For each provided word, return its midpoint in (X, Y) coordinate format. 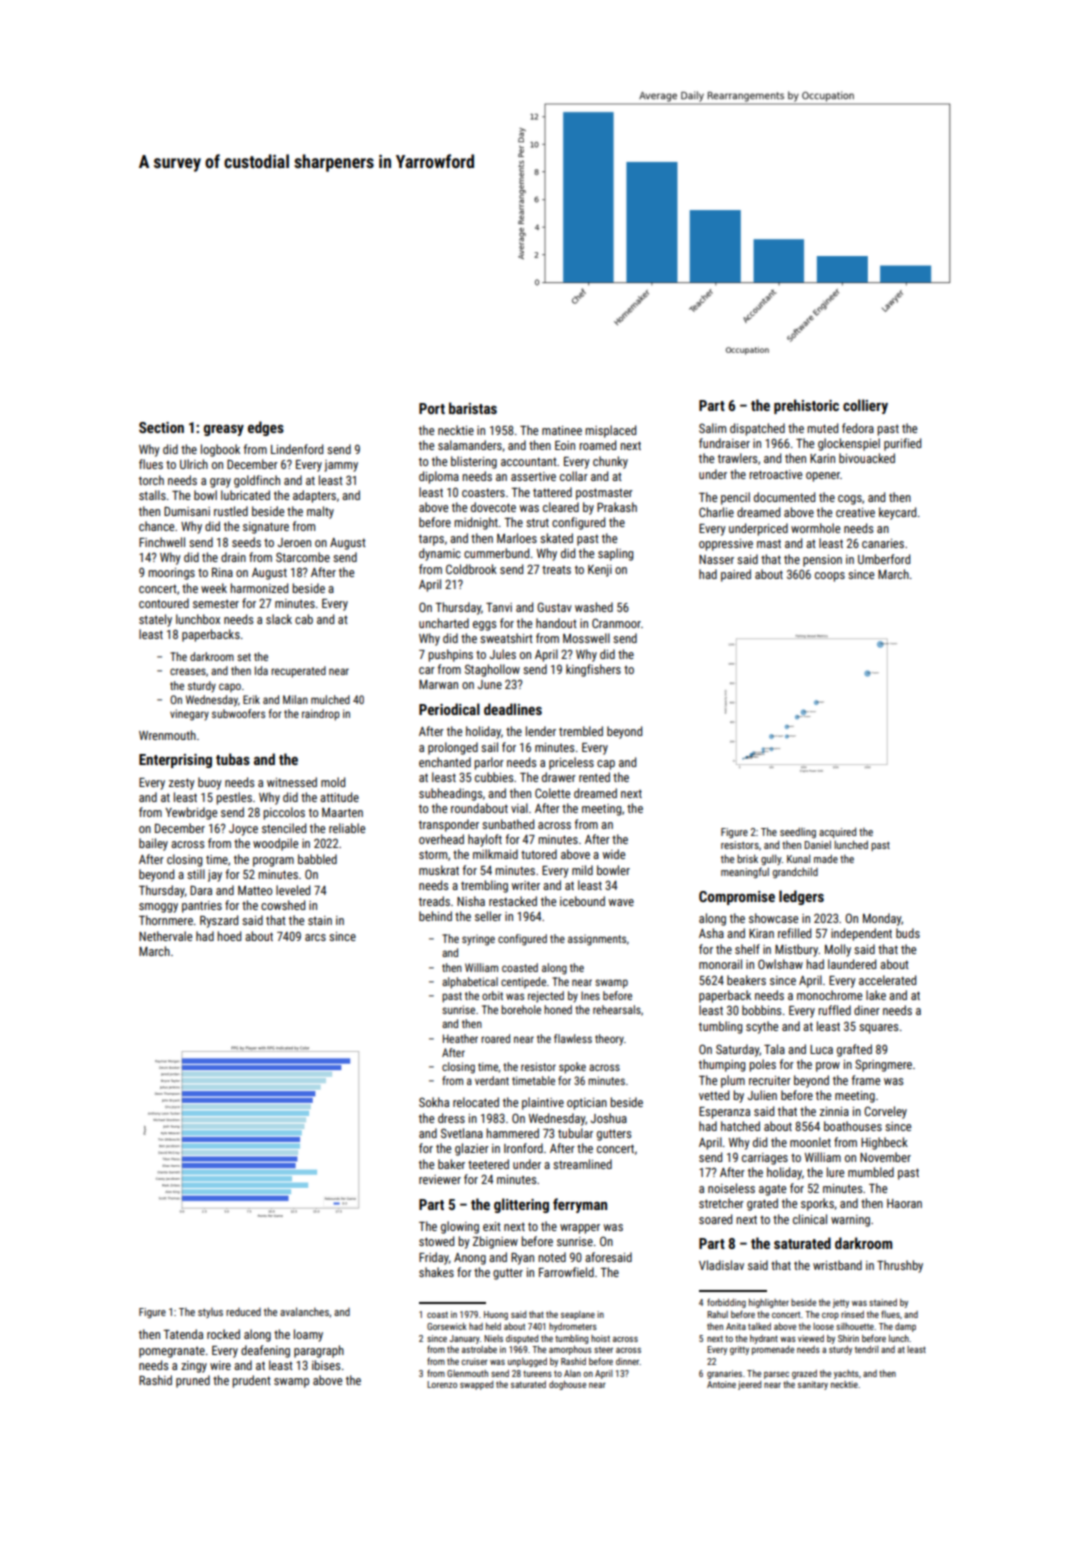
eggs (484, 626)
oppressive (726, 545)
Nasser (716, 559)
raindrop (321, 715)
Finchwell (162, 542)
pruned (193, 1381)
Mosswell (586, 638)
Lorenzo (442, 1384)
